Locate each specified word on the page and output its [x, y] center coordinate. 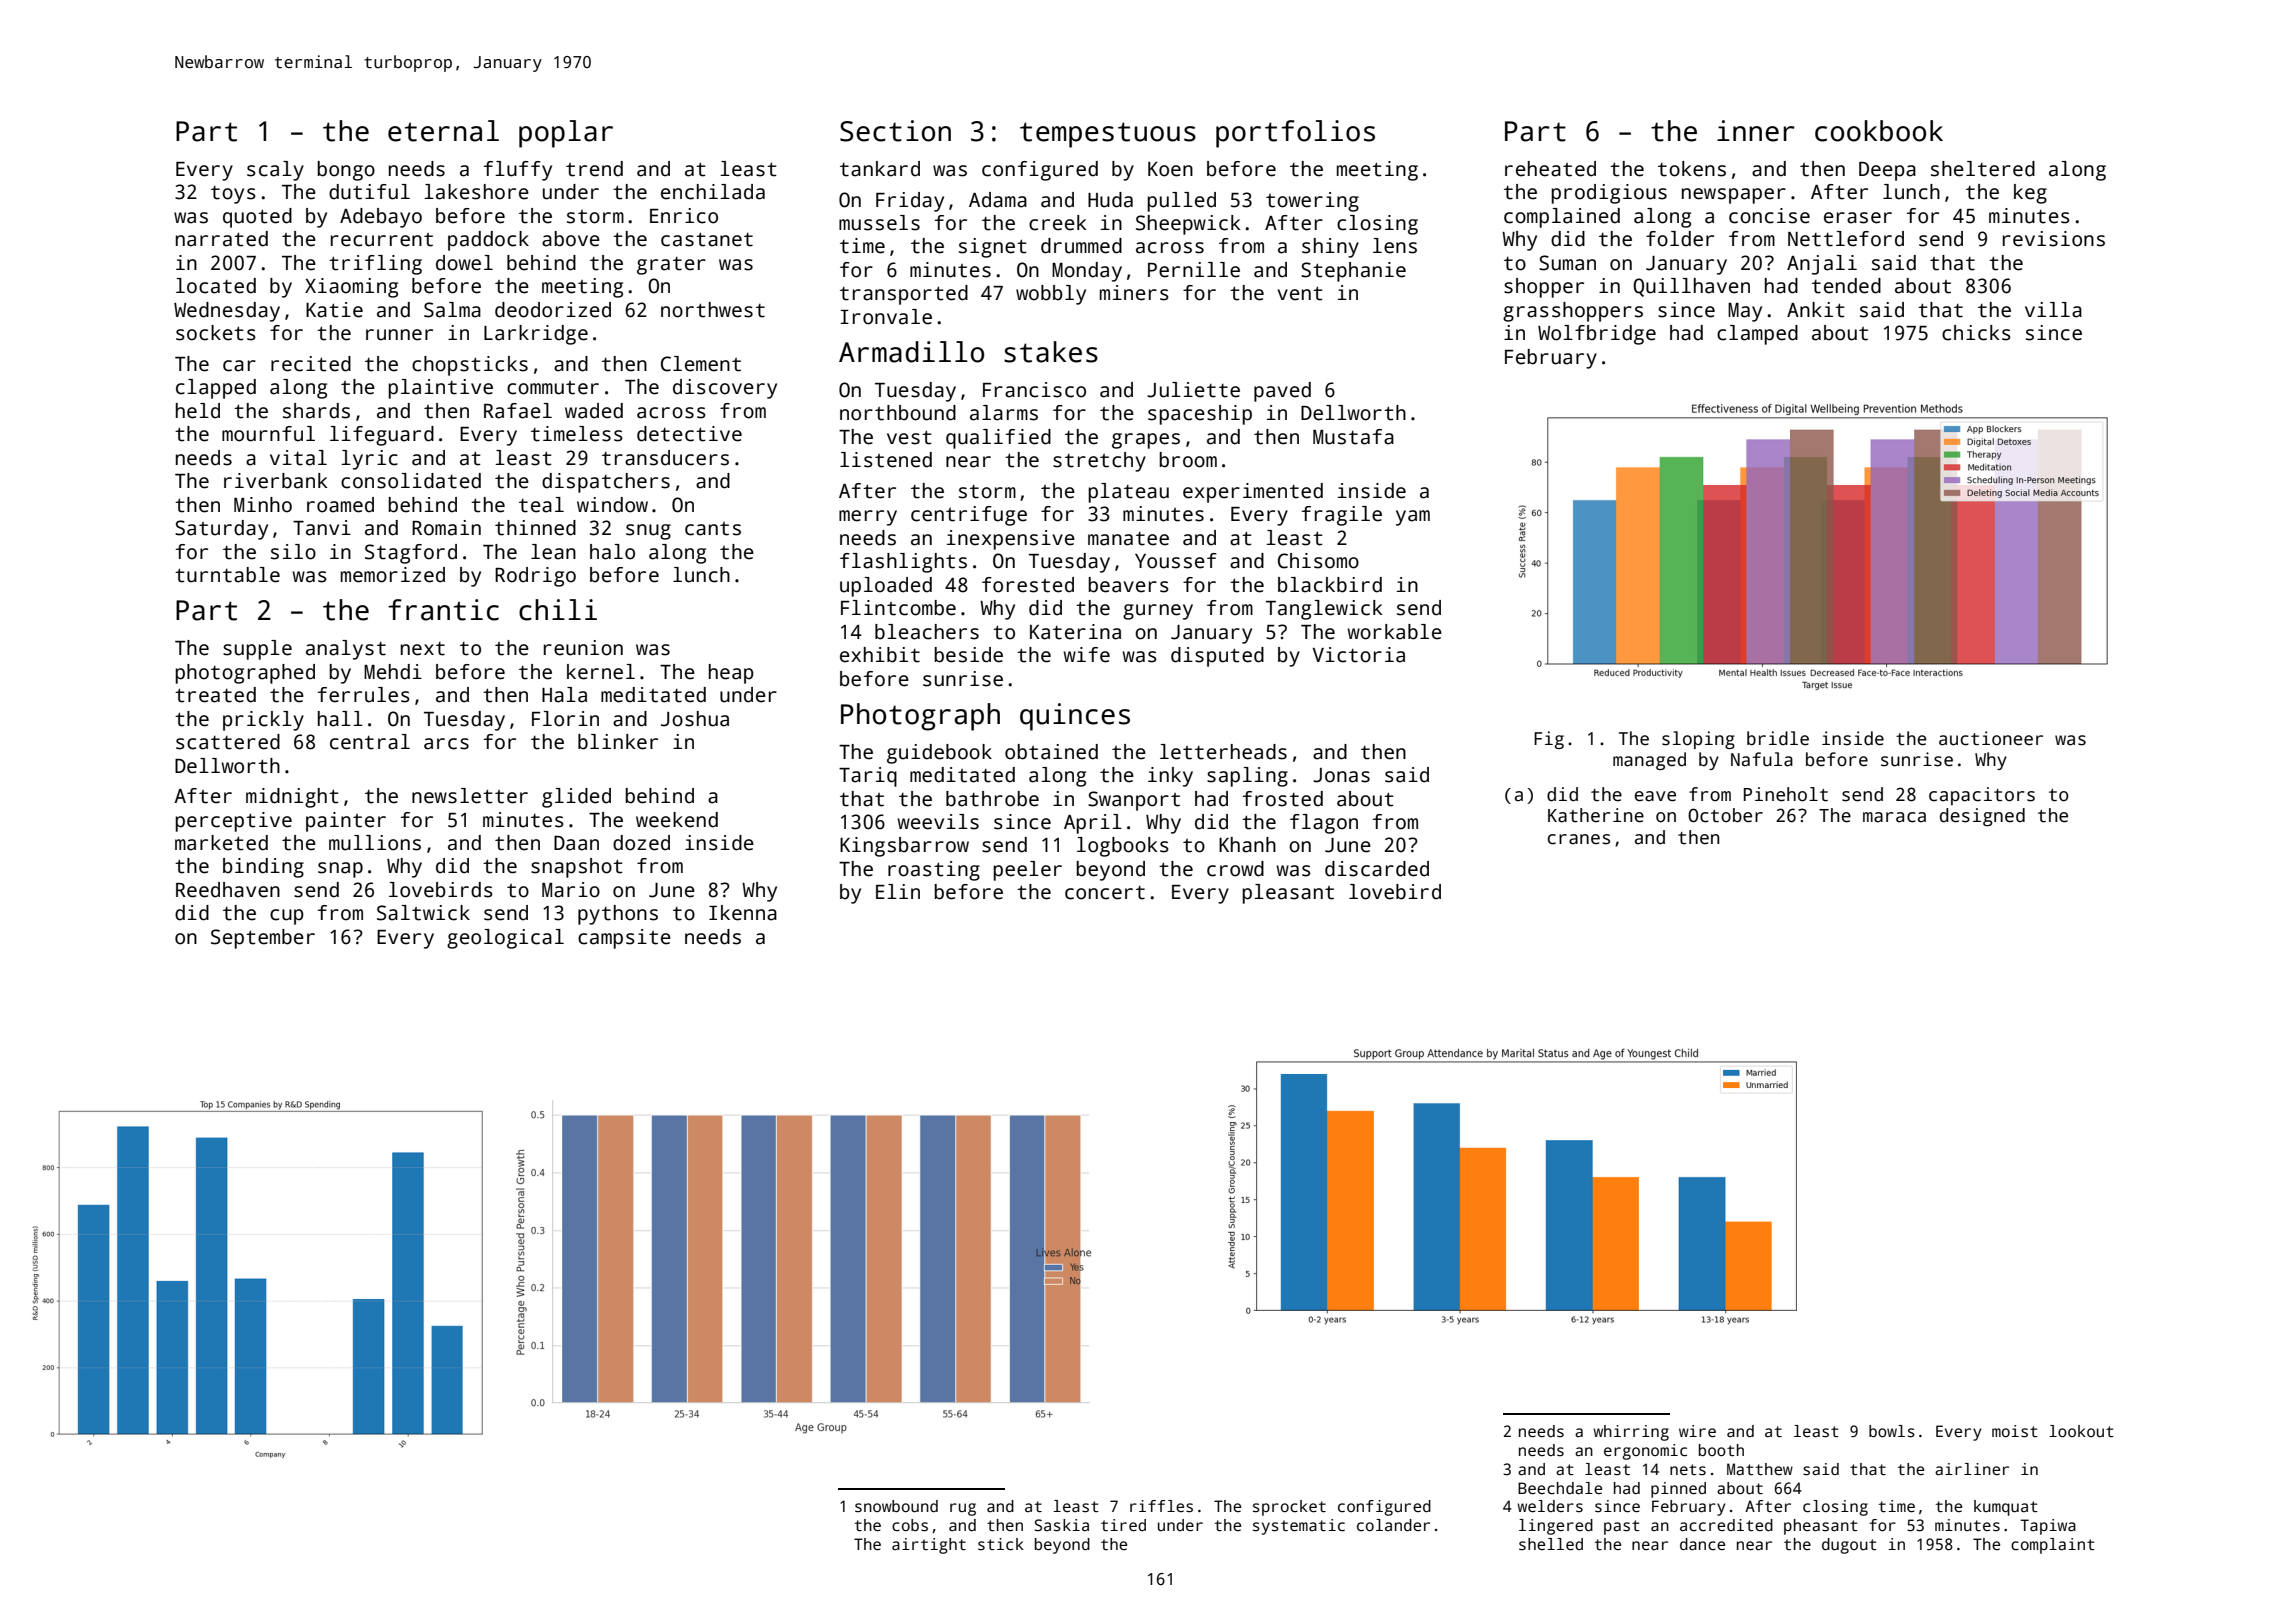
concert [1105, 893]
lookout [2081, 1431]
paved [1282, 392]
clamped [1757, 335]
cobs [910, 1525]
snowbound [896, 1506]
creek [1058, 223]
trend [594, 169]
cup [287, 917]
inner [1756, 131]
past [1622, 1527]
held [198, 411]
